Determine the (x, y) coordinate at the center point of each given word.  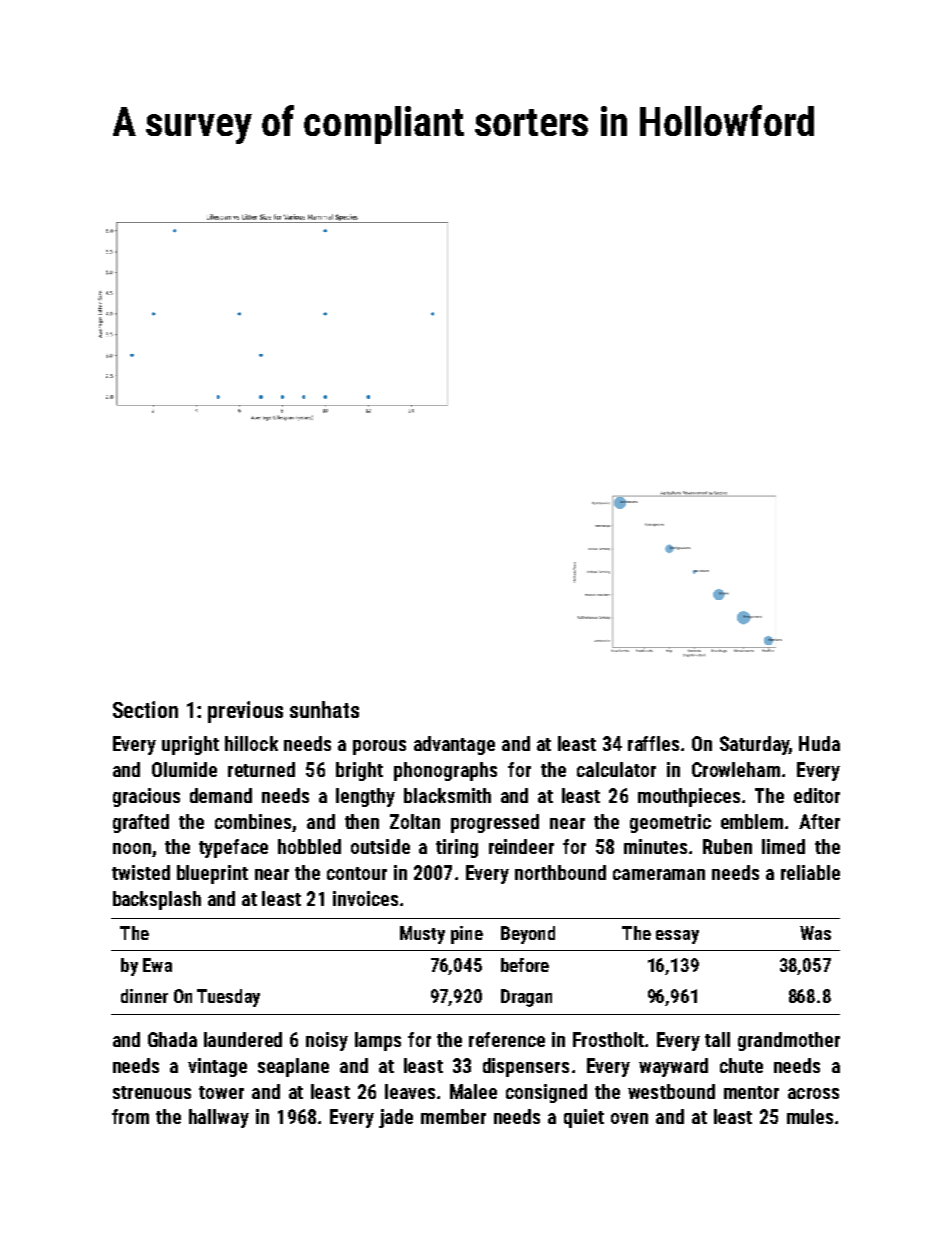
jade (396, 1118)
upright (190, 745)
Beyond (528, 935)
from (130, 1116)
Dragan (526, 998)
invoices (365, 898)
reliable (810, 872)
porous (379, 747)
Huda (819, 743)
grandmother (789, 1041)
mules (810, 1116)
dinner (144, 996)
